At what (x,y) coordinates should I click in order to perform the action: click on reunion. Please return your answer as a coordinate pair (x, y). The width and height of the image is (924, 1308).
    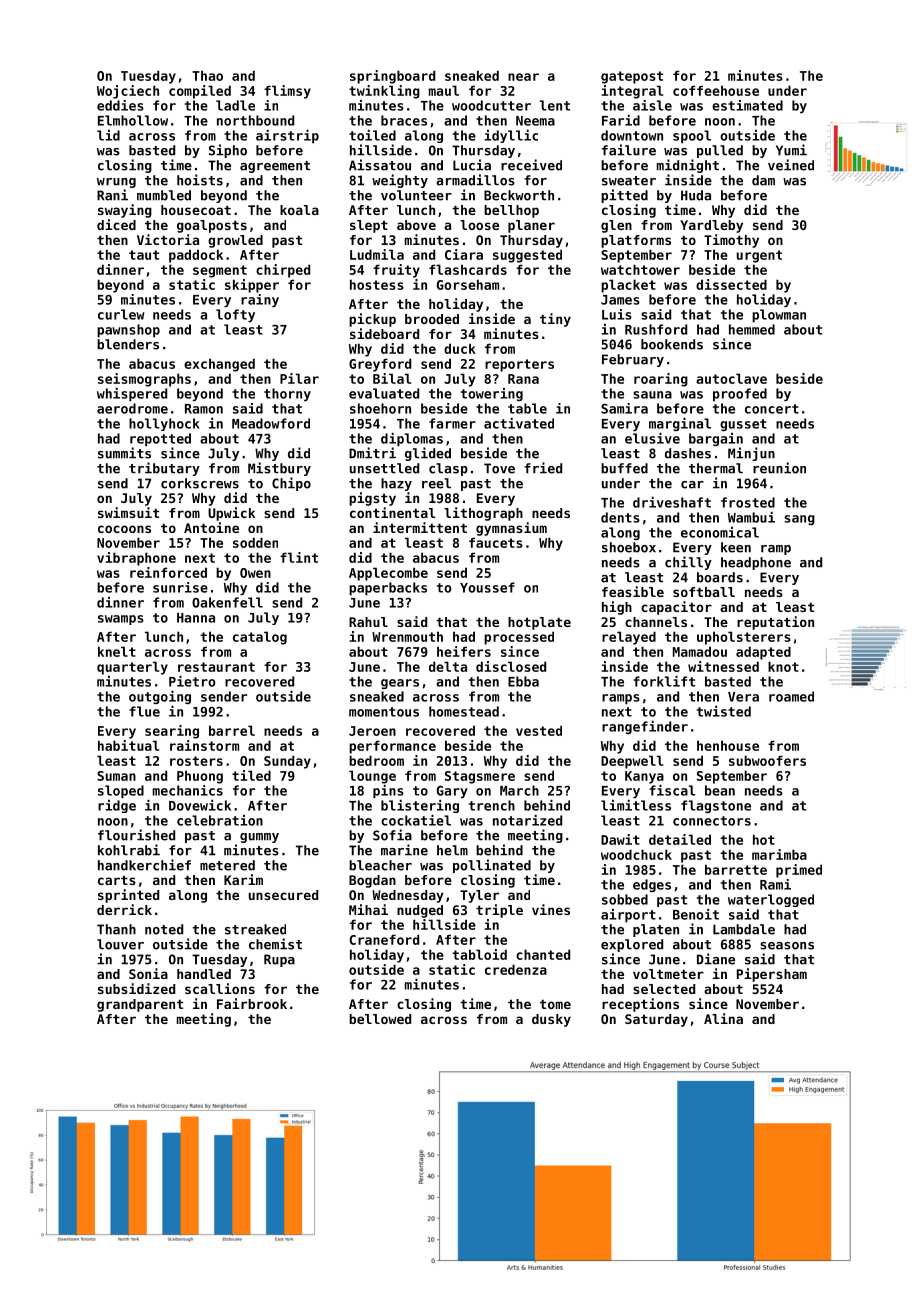
    Looking at the image, I should click on (779, 468).
